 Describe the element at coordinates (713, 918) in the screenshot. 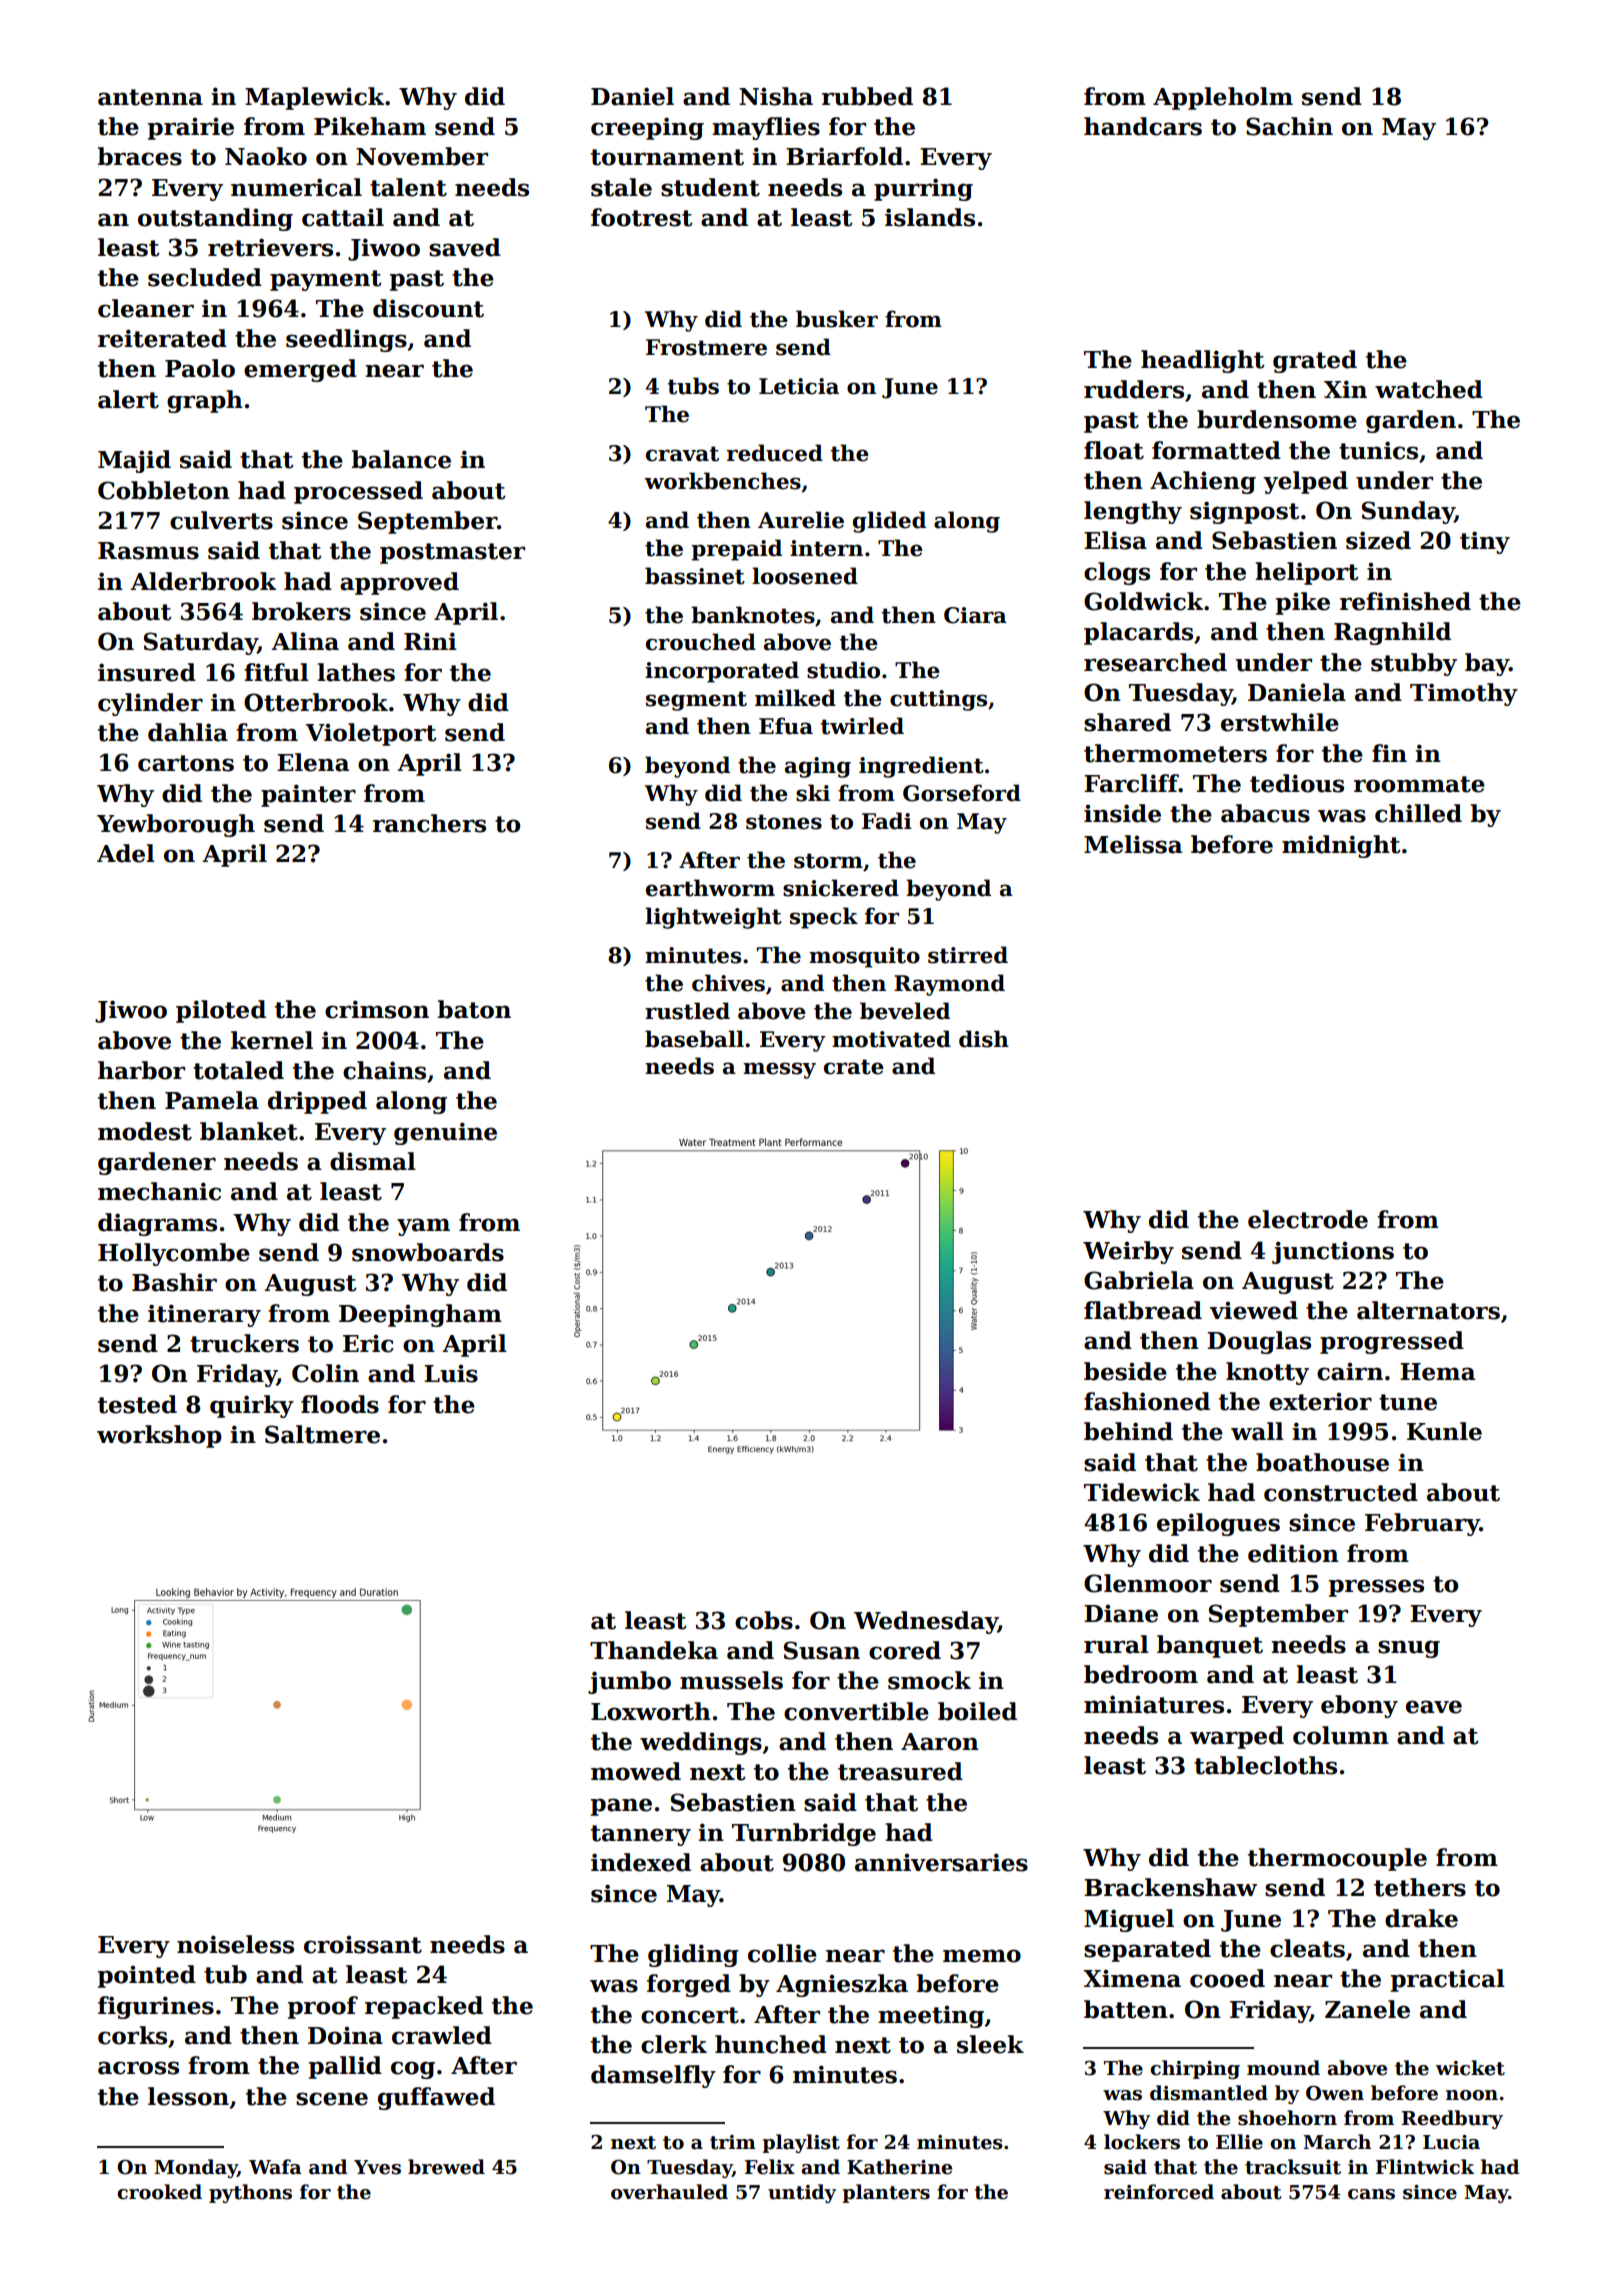

I see `lightweight` at that location.
